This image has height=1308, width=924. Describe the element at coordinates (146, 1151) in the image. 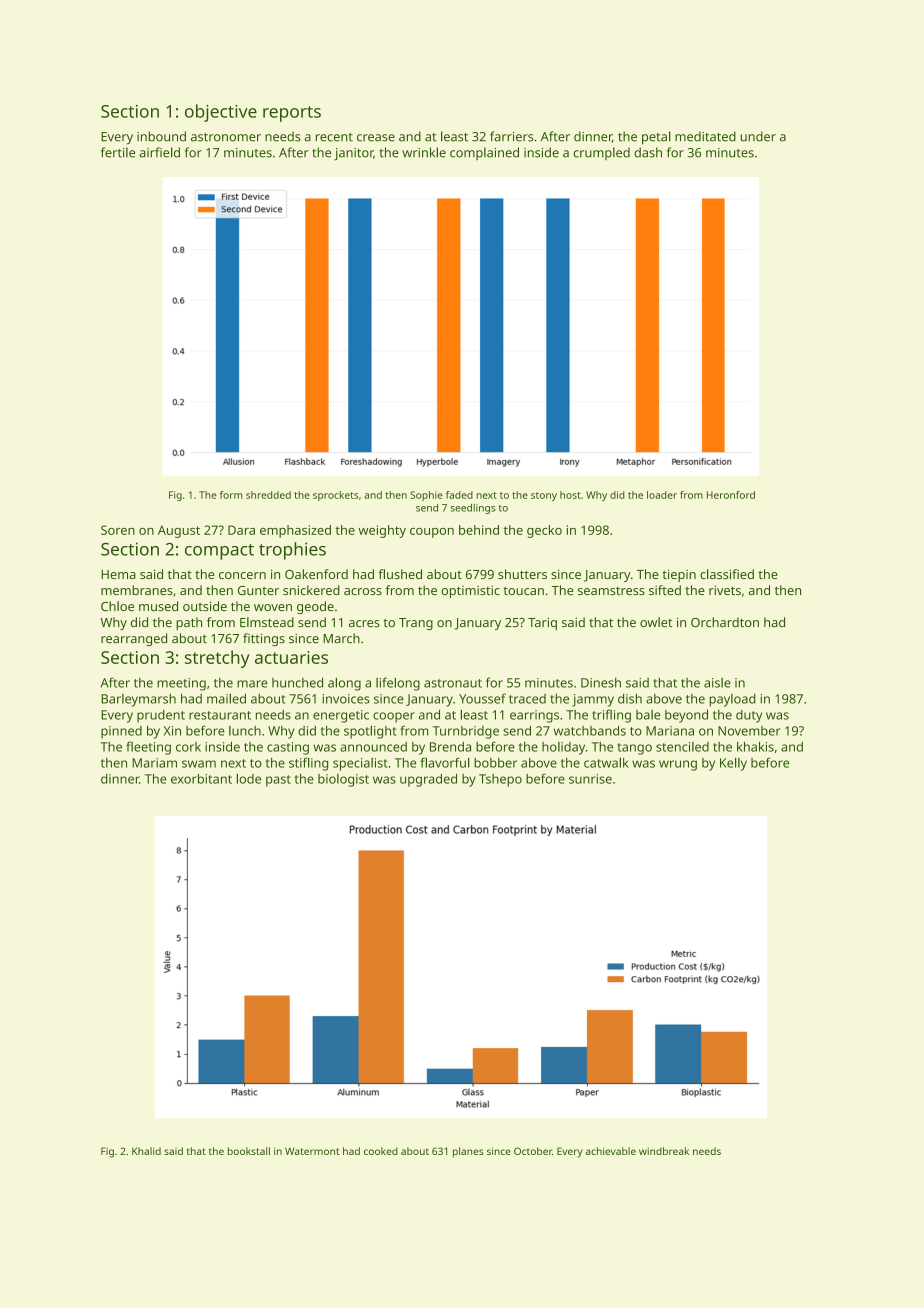

I see `Khalid` at that location.
